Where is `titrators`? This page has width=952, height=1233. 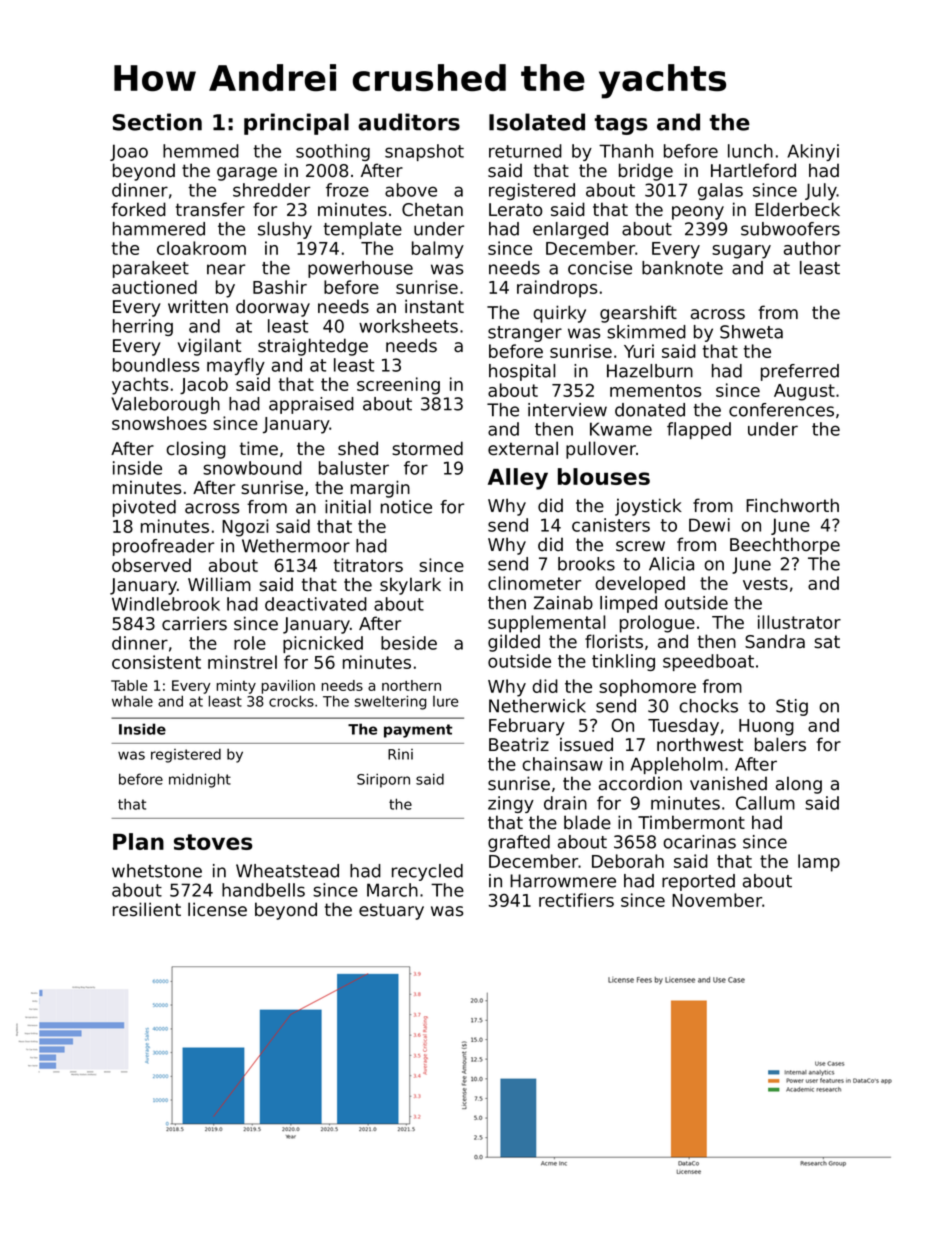
titrators is located at coordinates (368, 565).
